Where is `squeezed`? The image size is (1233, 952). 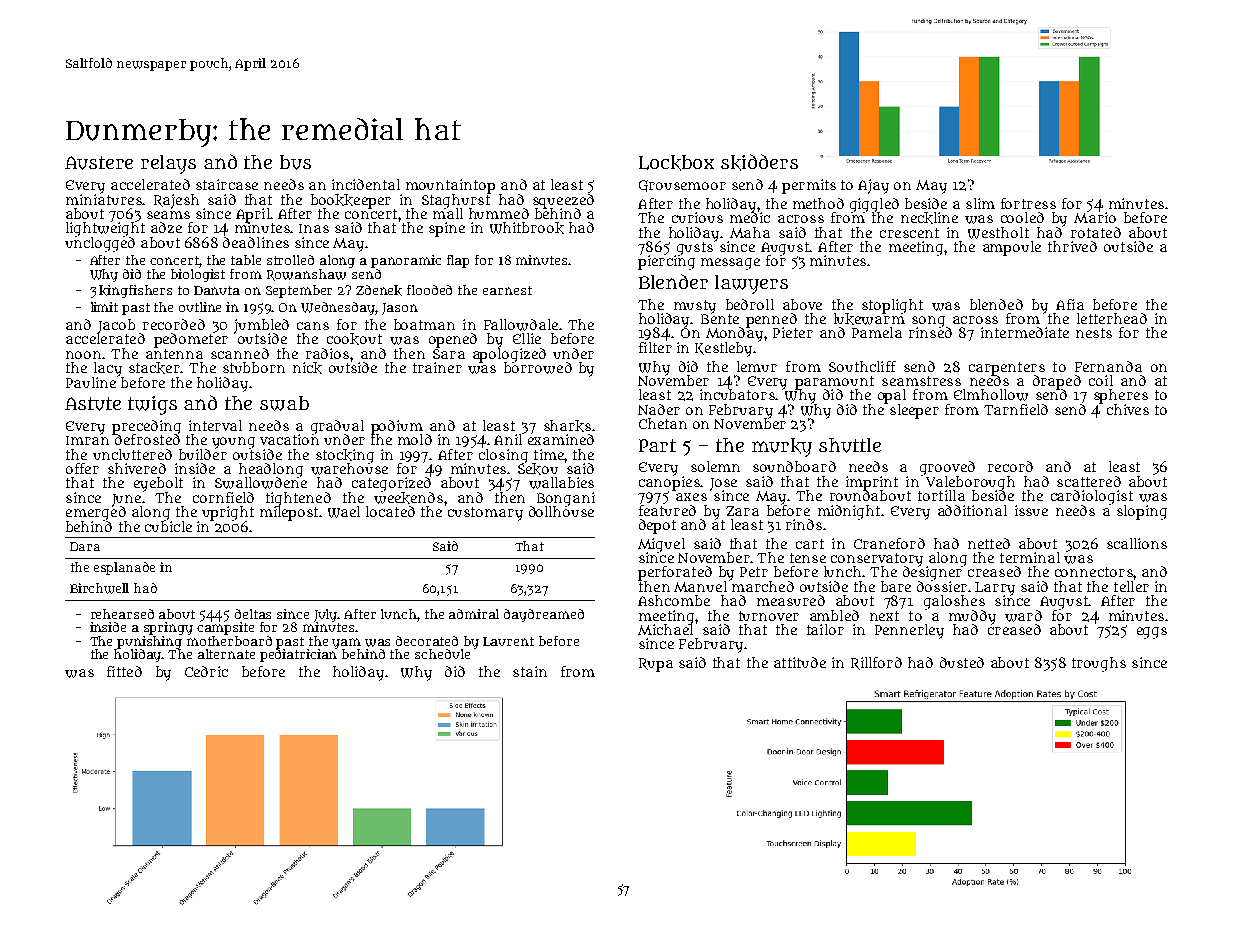 squeezed is located at coordinates (563, 201).
